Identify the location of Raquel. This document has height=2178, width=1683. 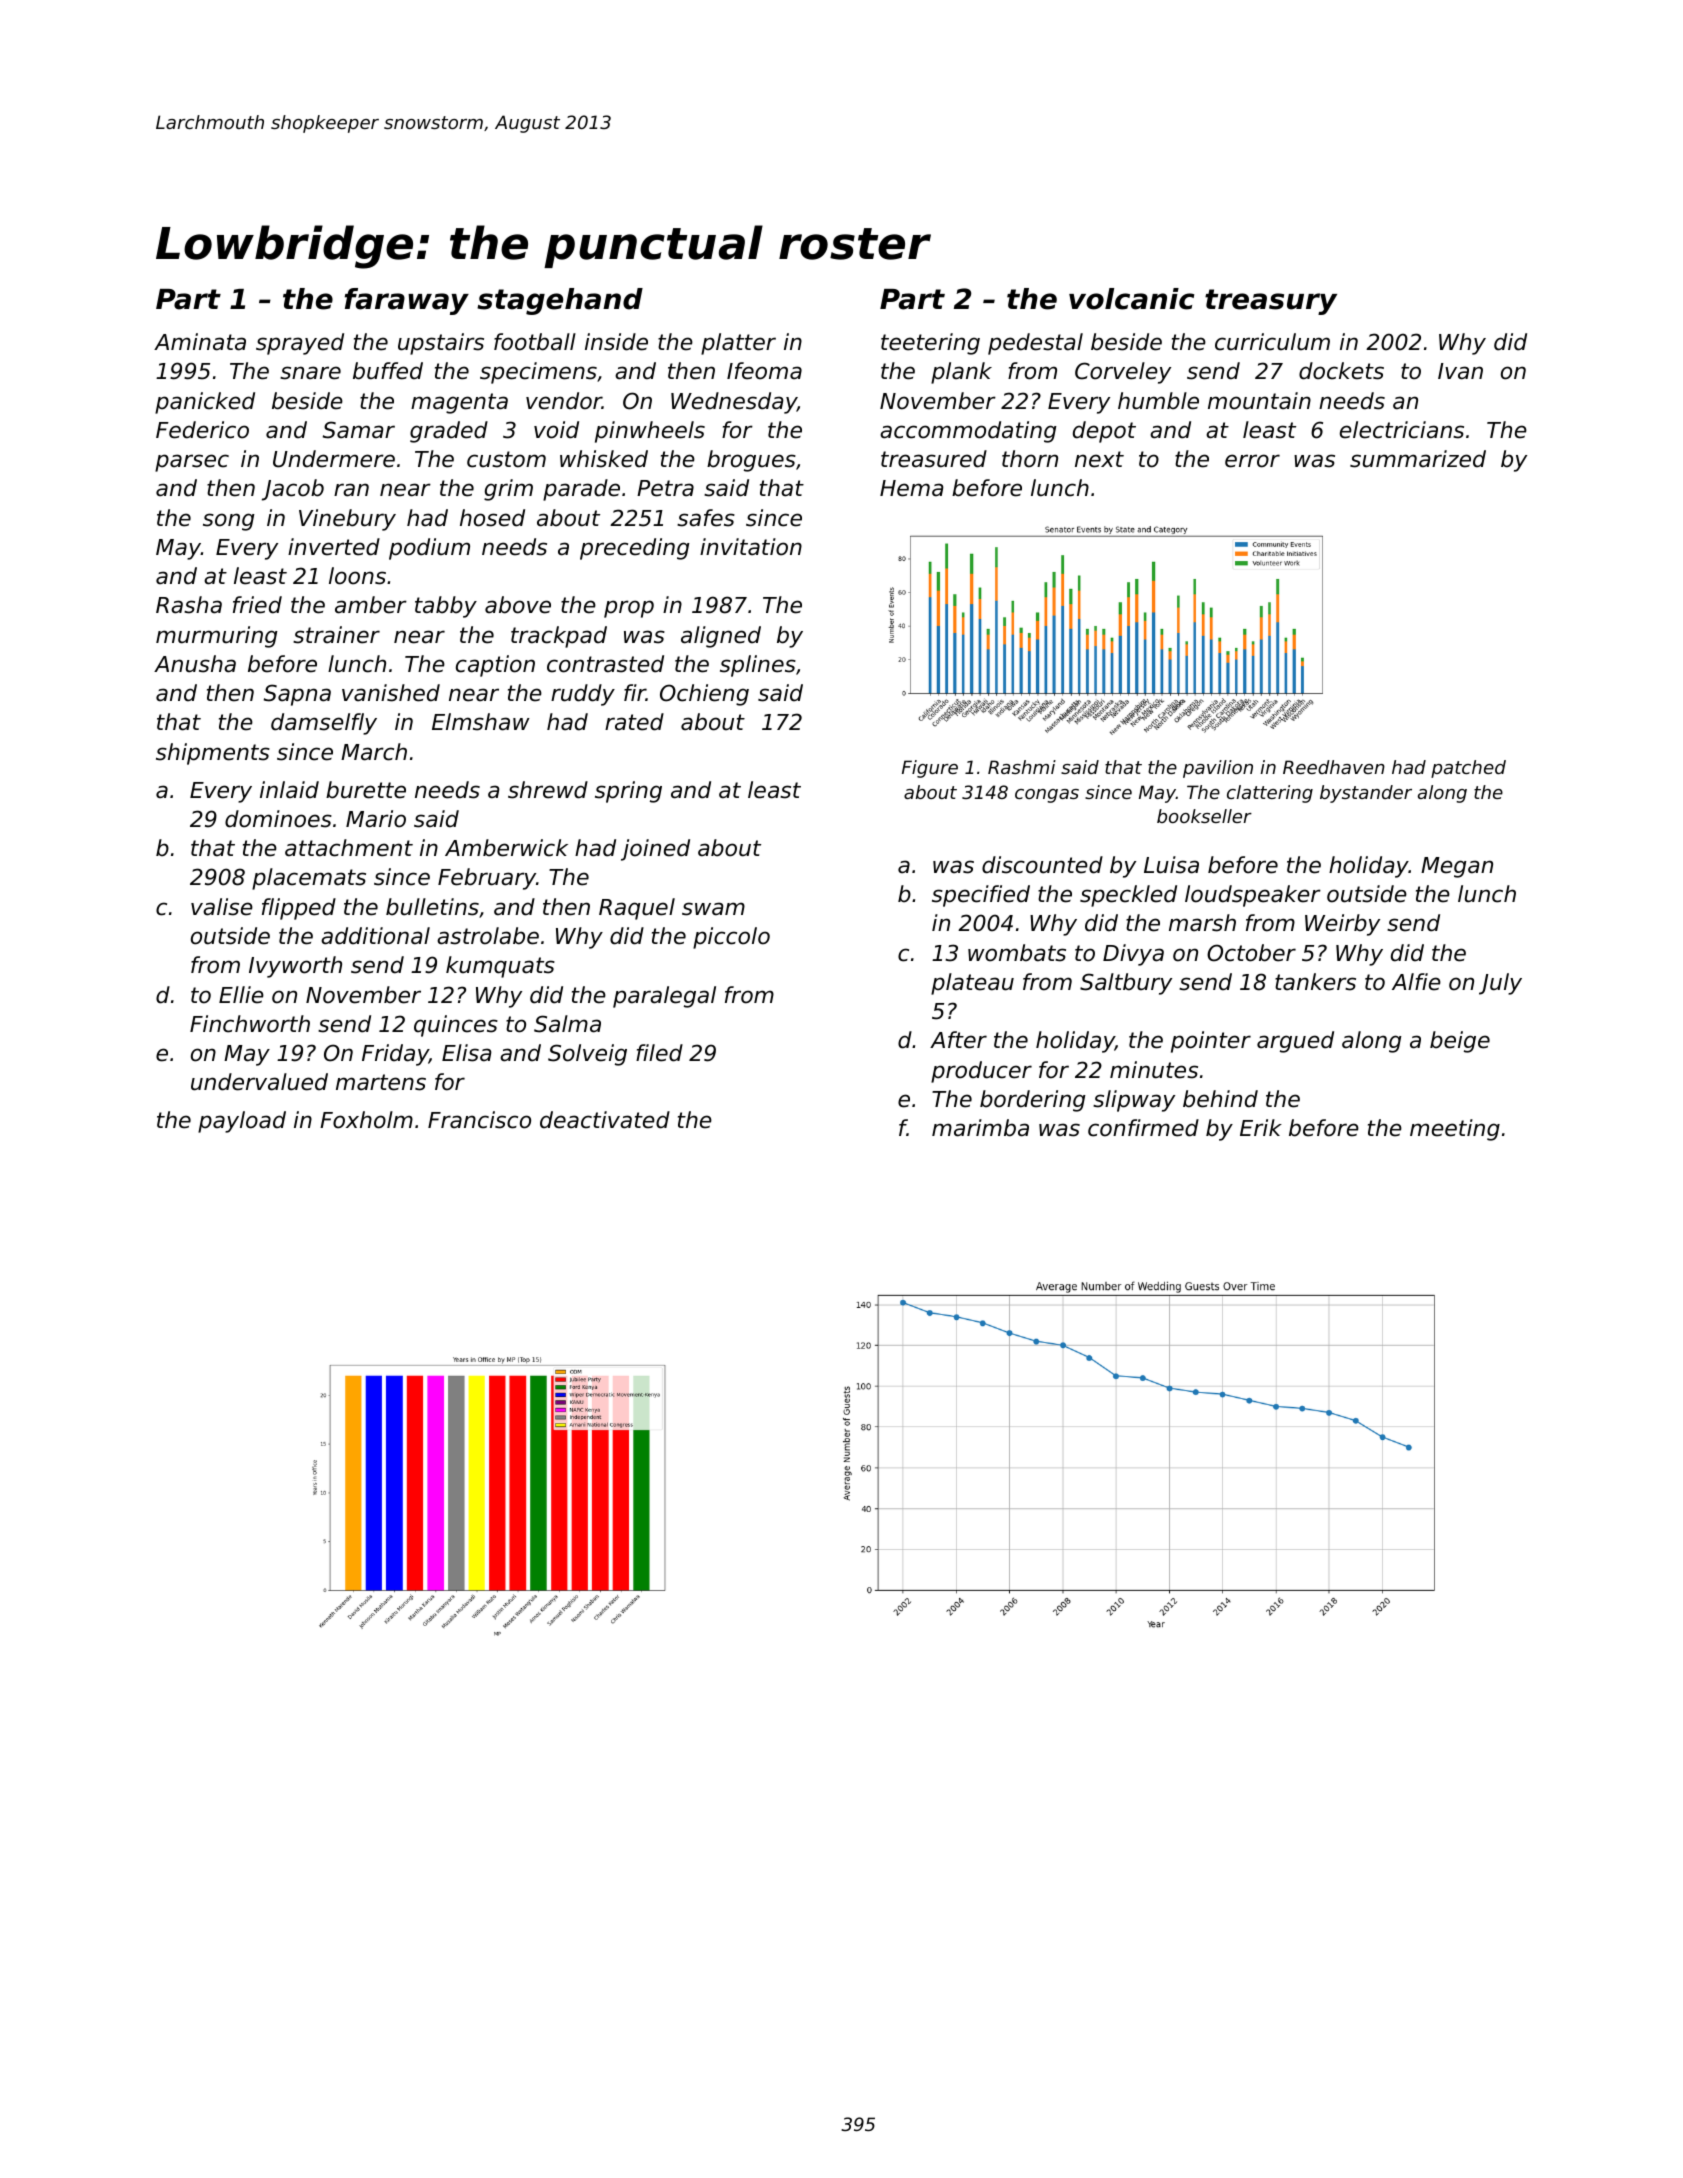
(637, 909).
